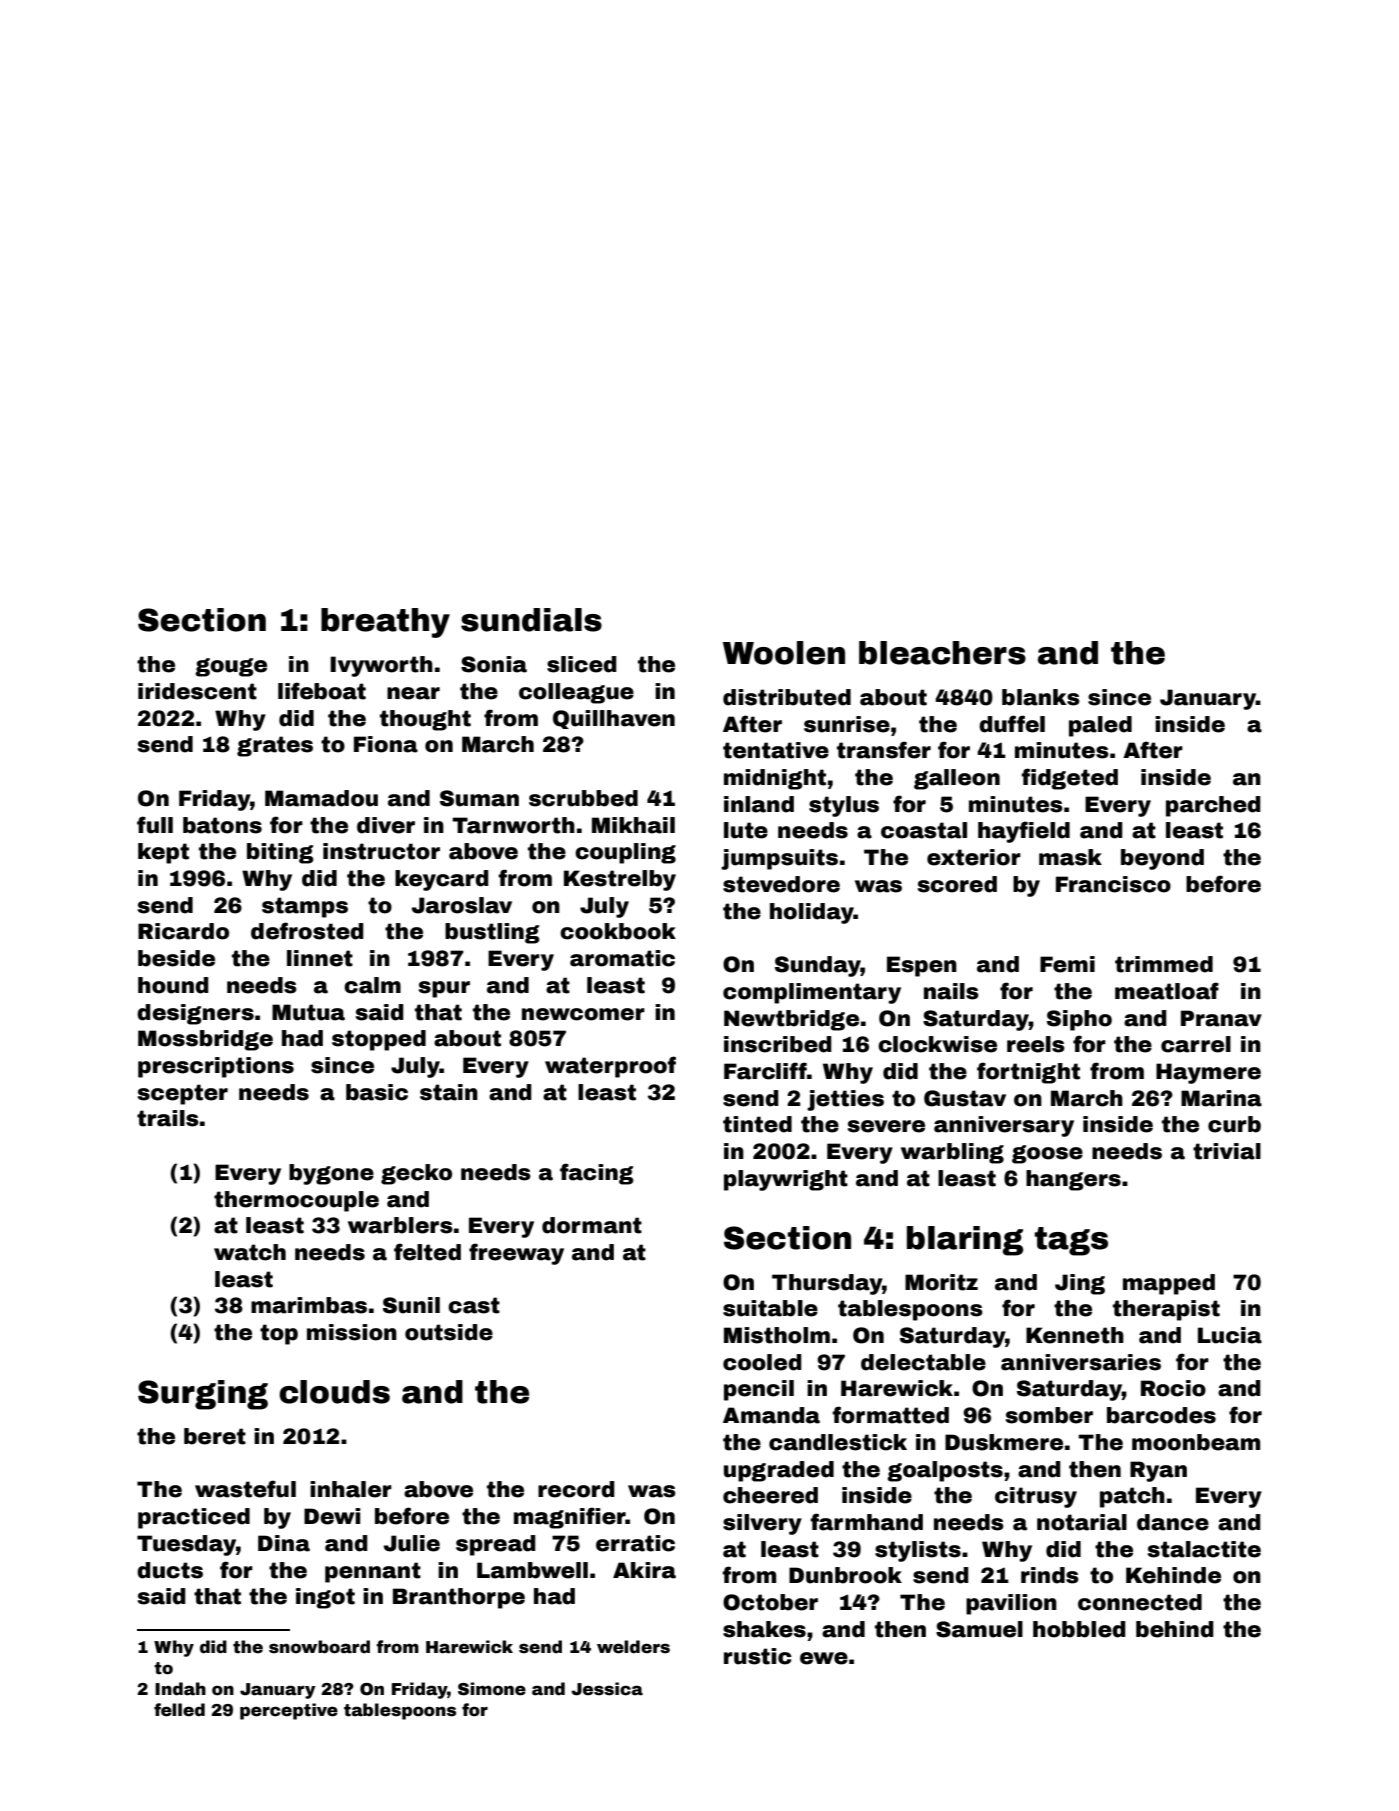 The width and height of the screenshot is (1399, 1811). Describe the element at coordinates (1113, 884) in the screenshot. I see `Francisco` at that location.
